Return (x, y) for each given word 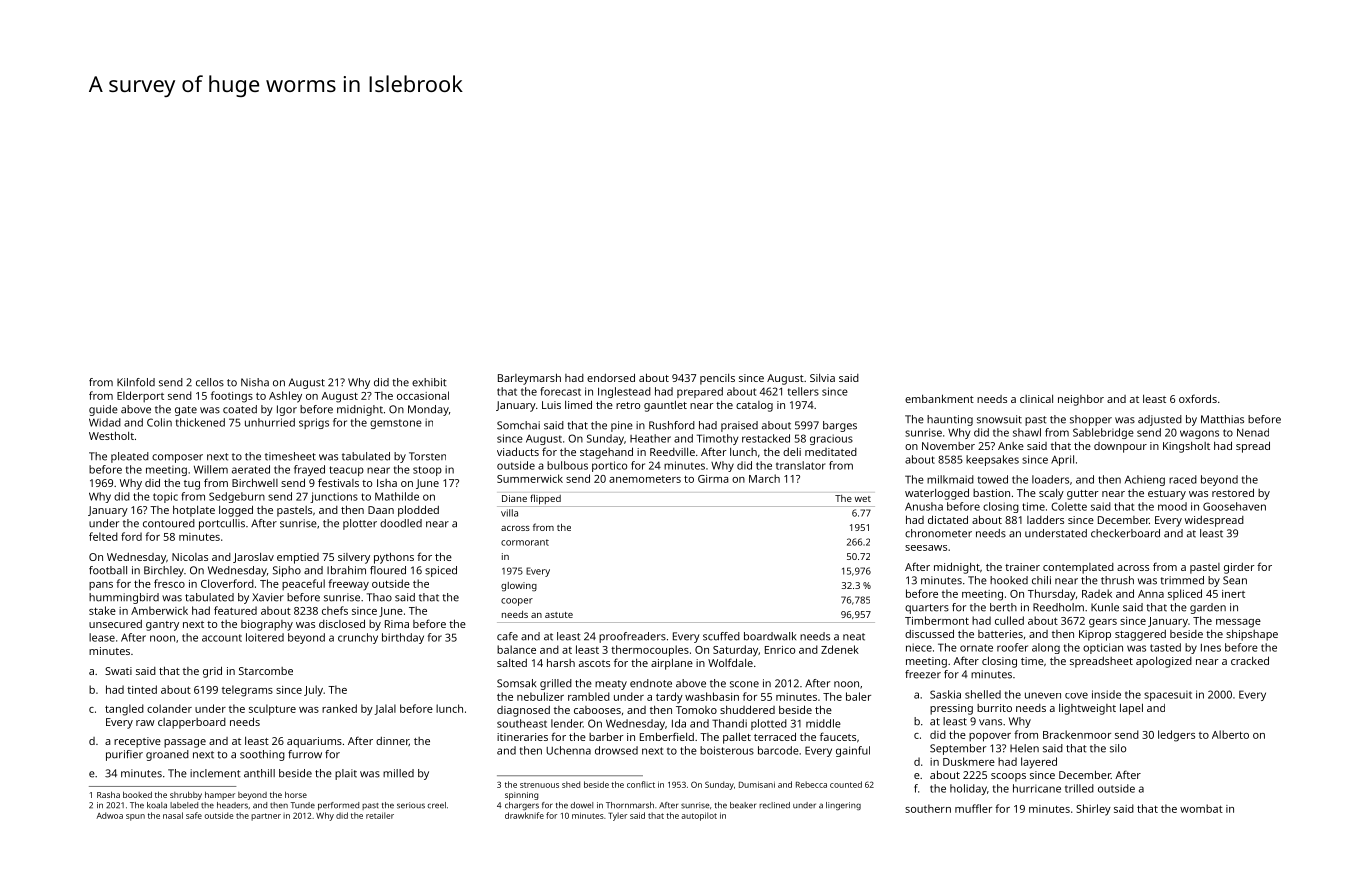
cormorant (525, 542)
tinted (142, 689)
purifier (124, 755)
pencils (717, 379)
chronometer (938, 533)
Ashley (285, 397)
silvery (354, 558)
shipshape (1252, 635)
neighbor (1081, 400)
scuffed (721, 636)
